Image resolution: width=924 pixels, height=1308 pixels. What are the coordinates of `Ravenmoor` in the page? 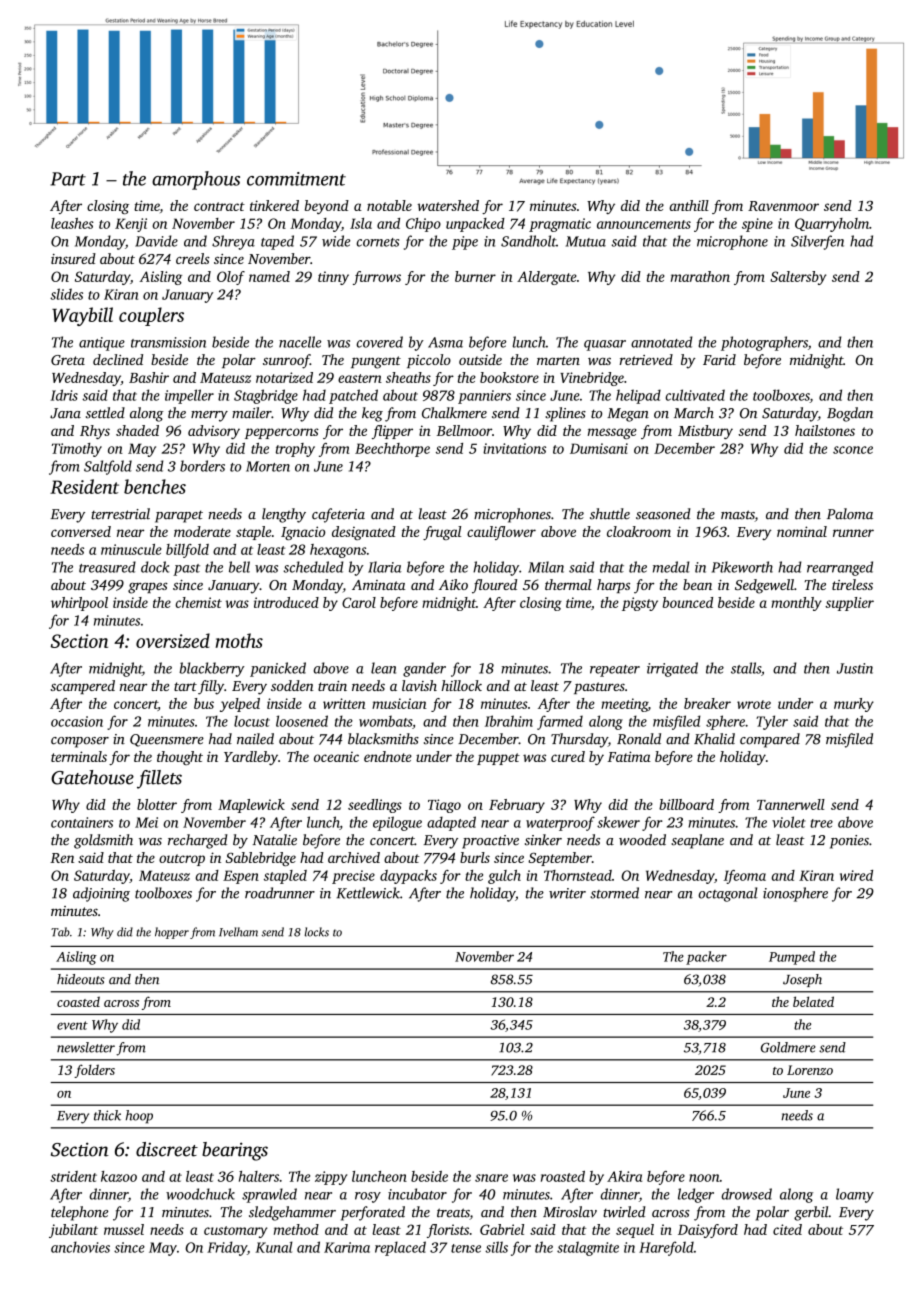 It's located at (783, 206).
